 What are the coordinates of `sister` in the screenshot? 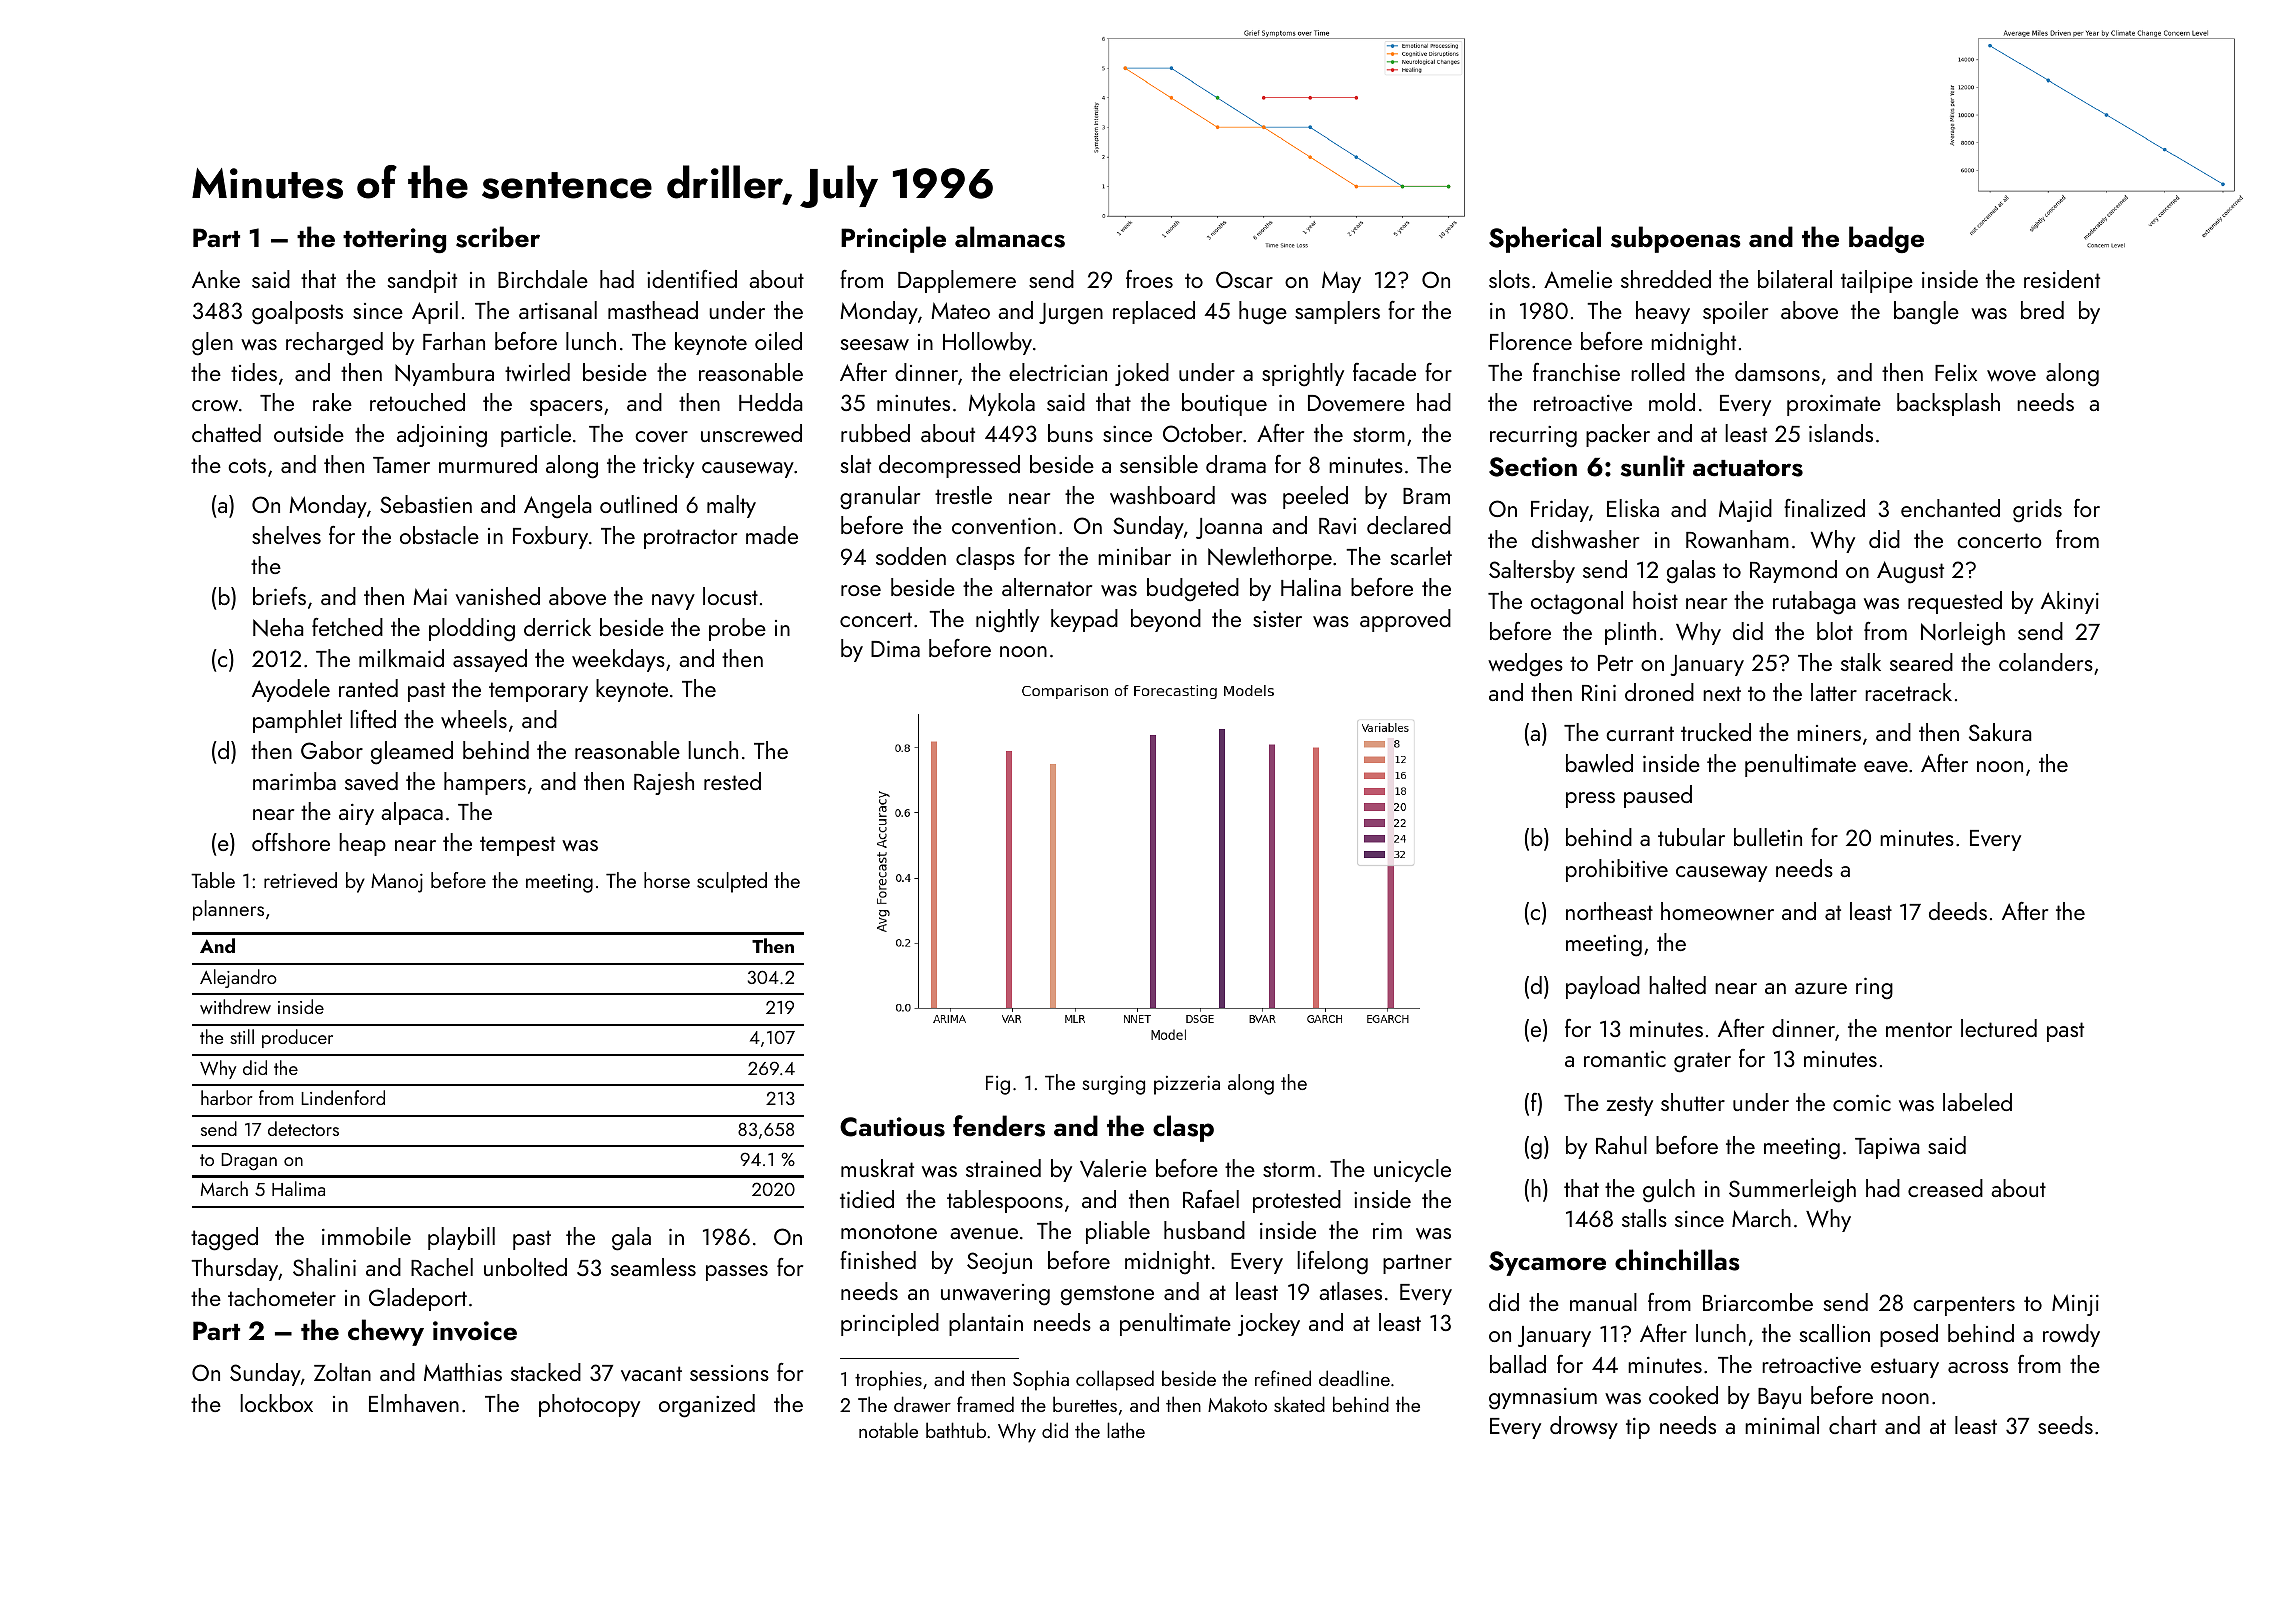 It's located at (1277, 619).
